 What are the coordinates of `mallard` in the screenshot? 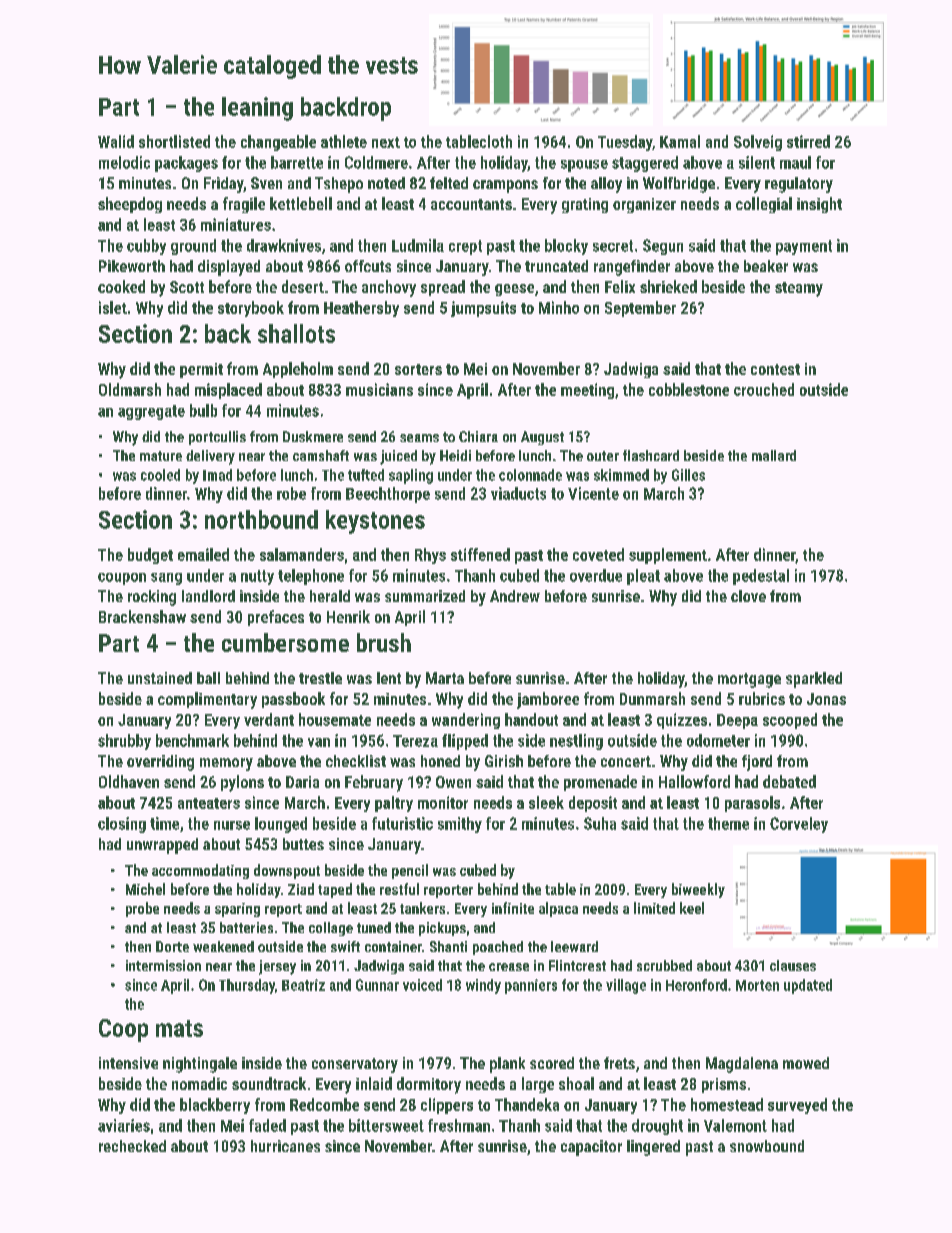 It's located at (774, 455).
